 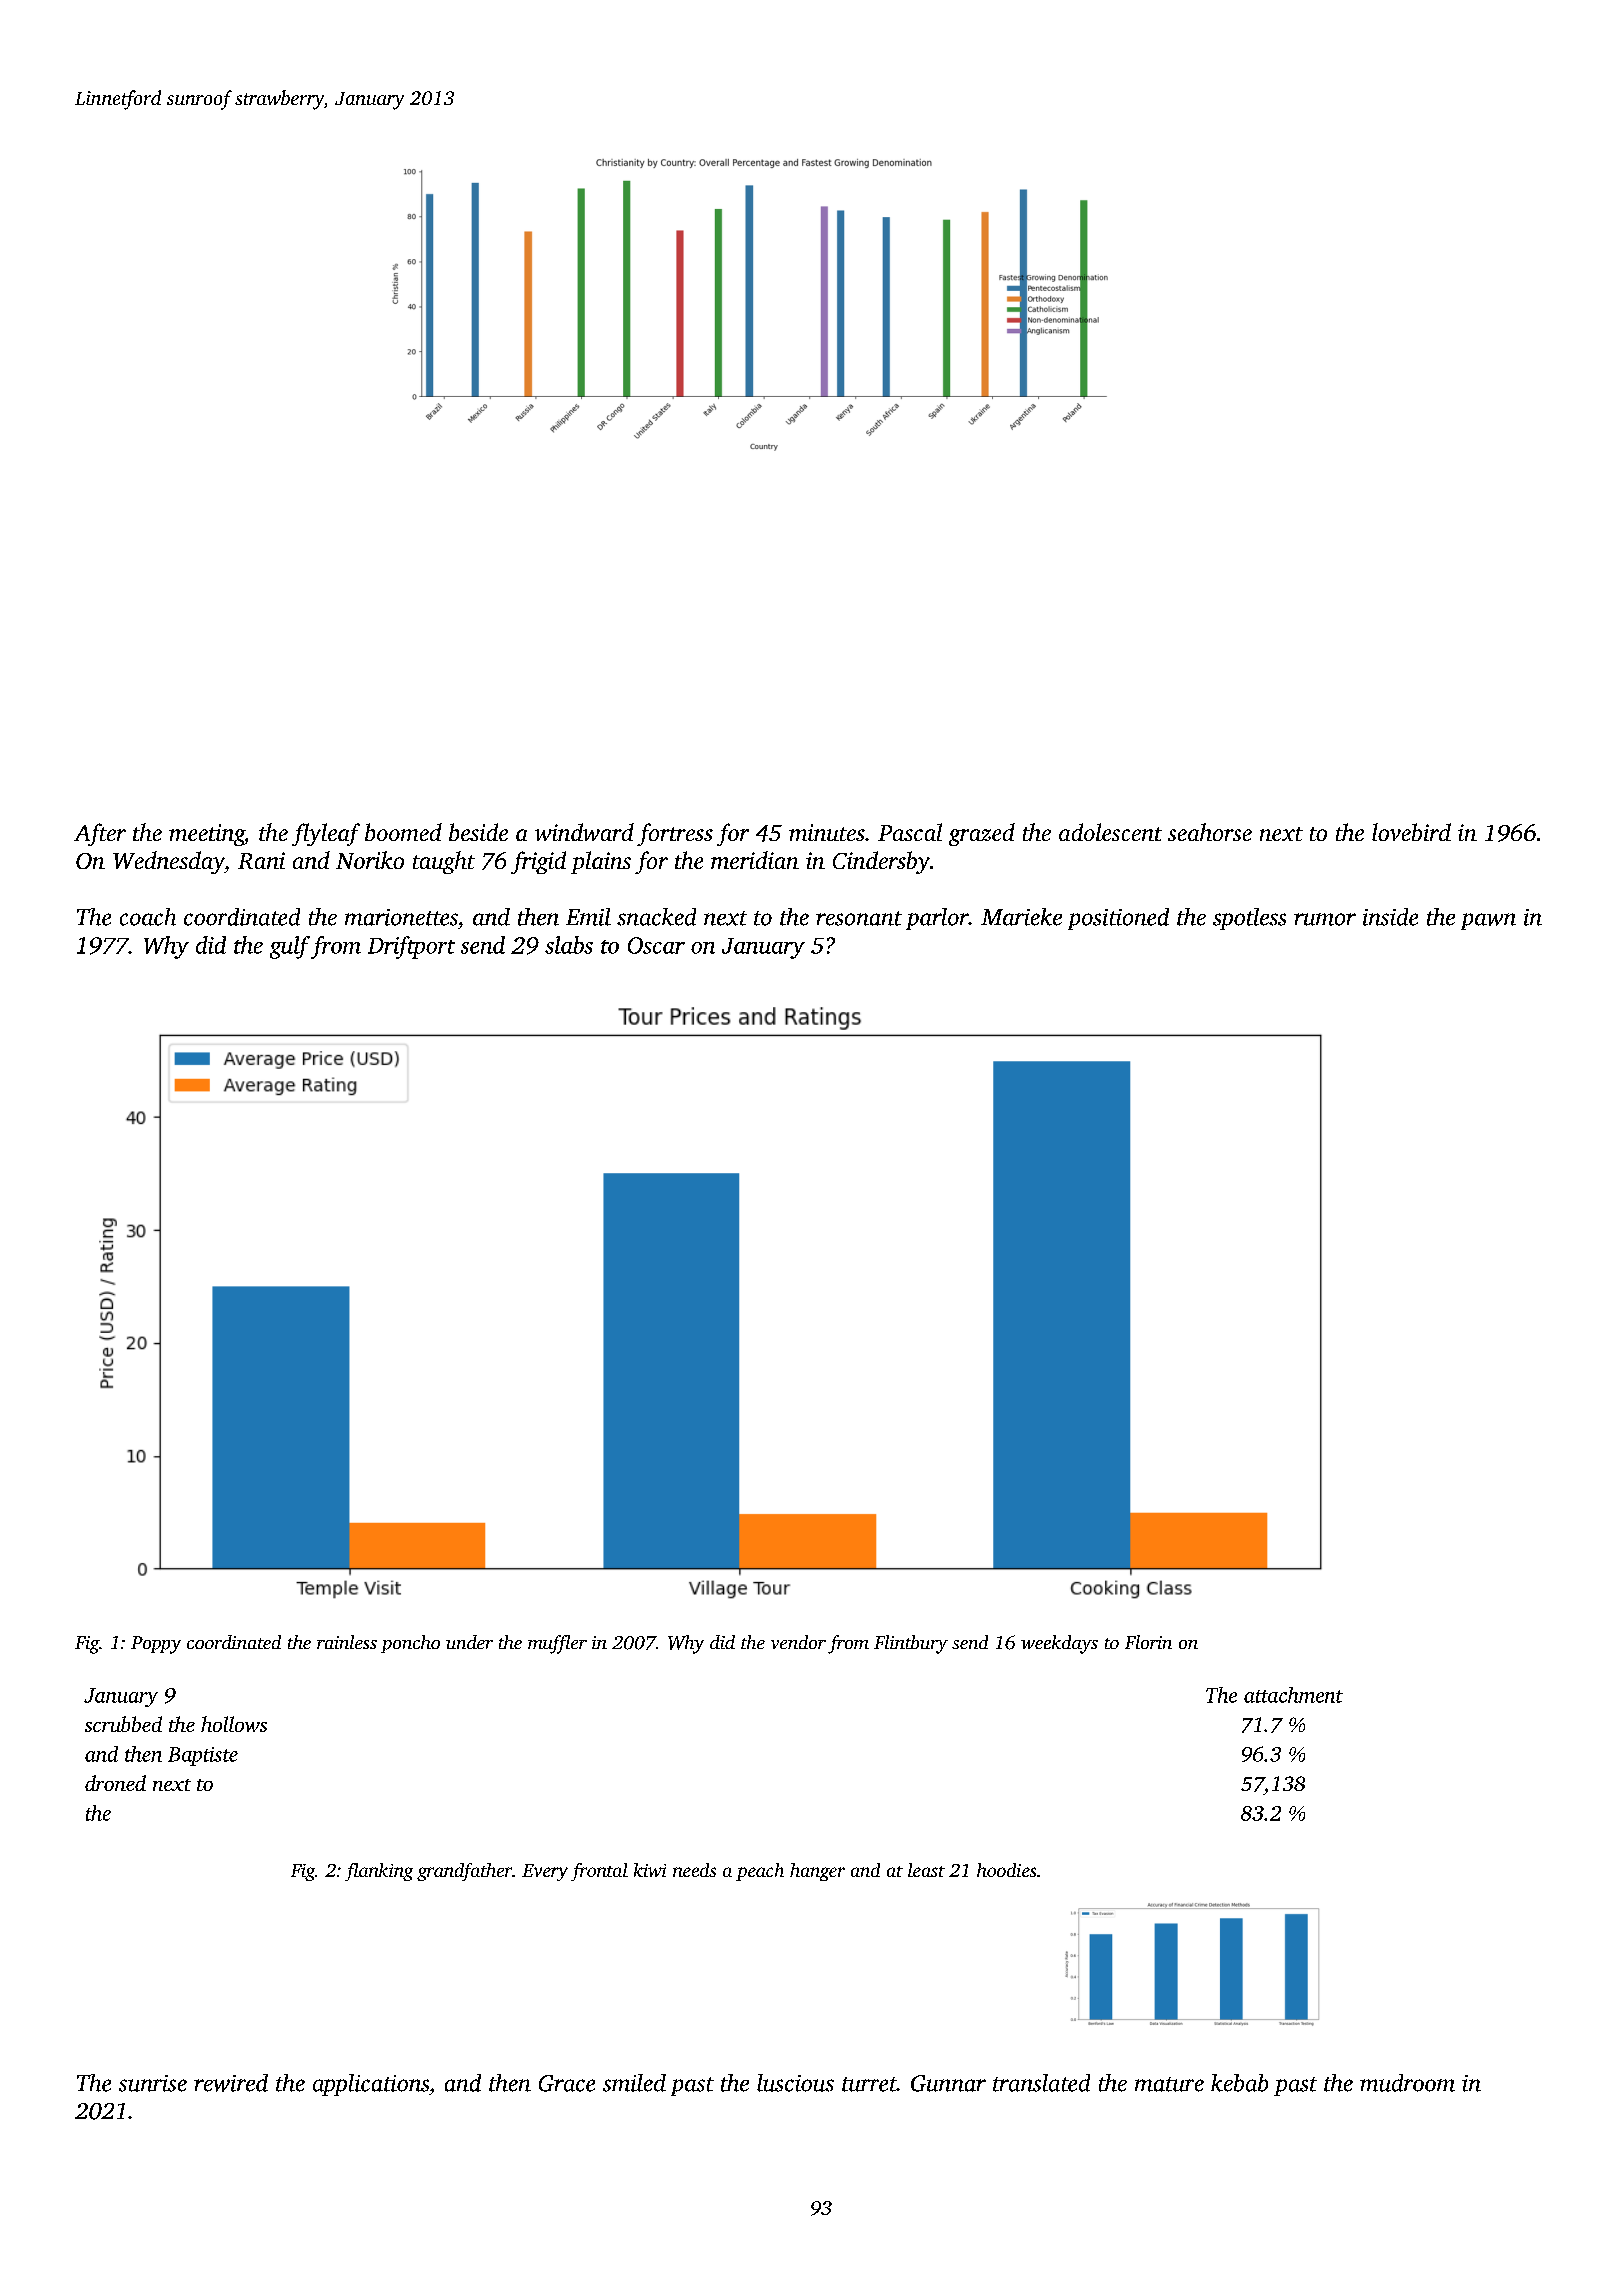 What do you see at coordinates (411, 947) in the screenshot?
I see `Driftport` at bounding box center [411, 947].
